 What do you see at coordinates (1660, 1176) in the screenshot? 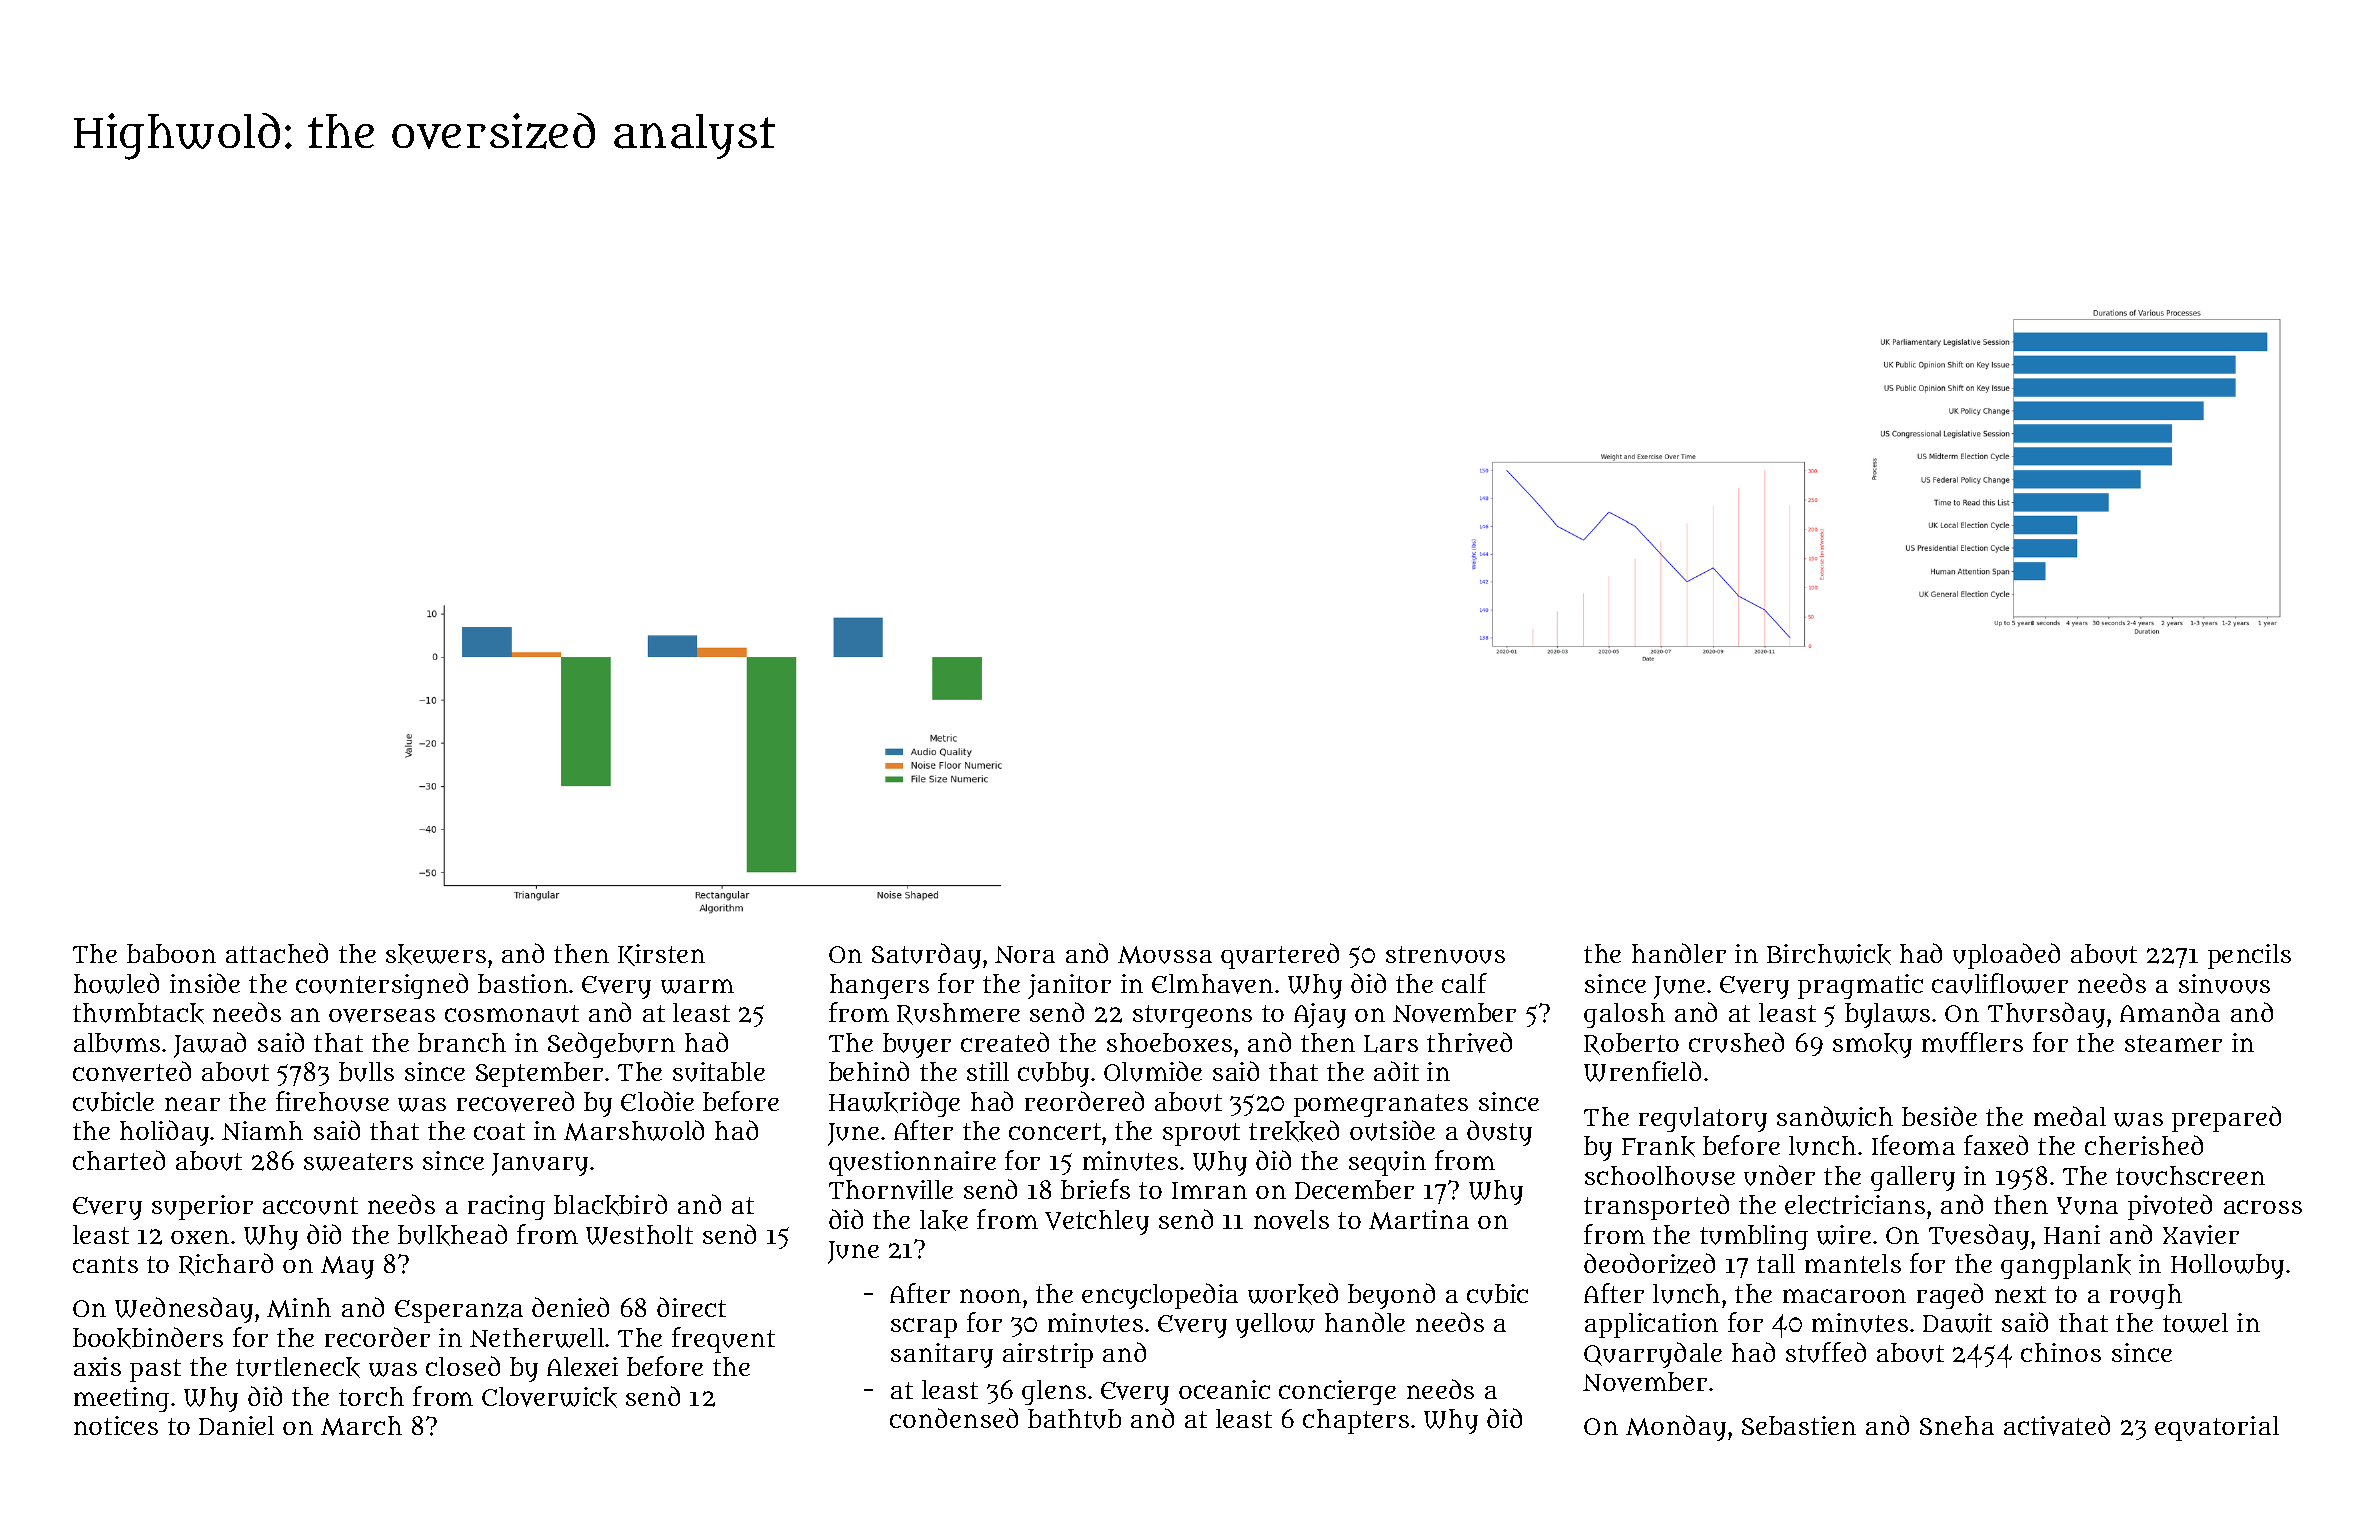
I see `schoolhouse` at bounding box center [1660, 1176].
